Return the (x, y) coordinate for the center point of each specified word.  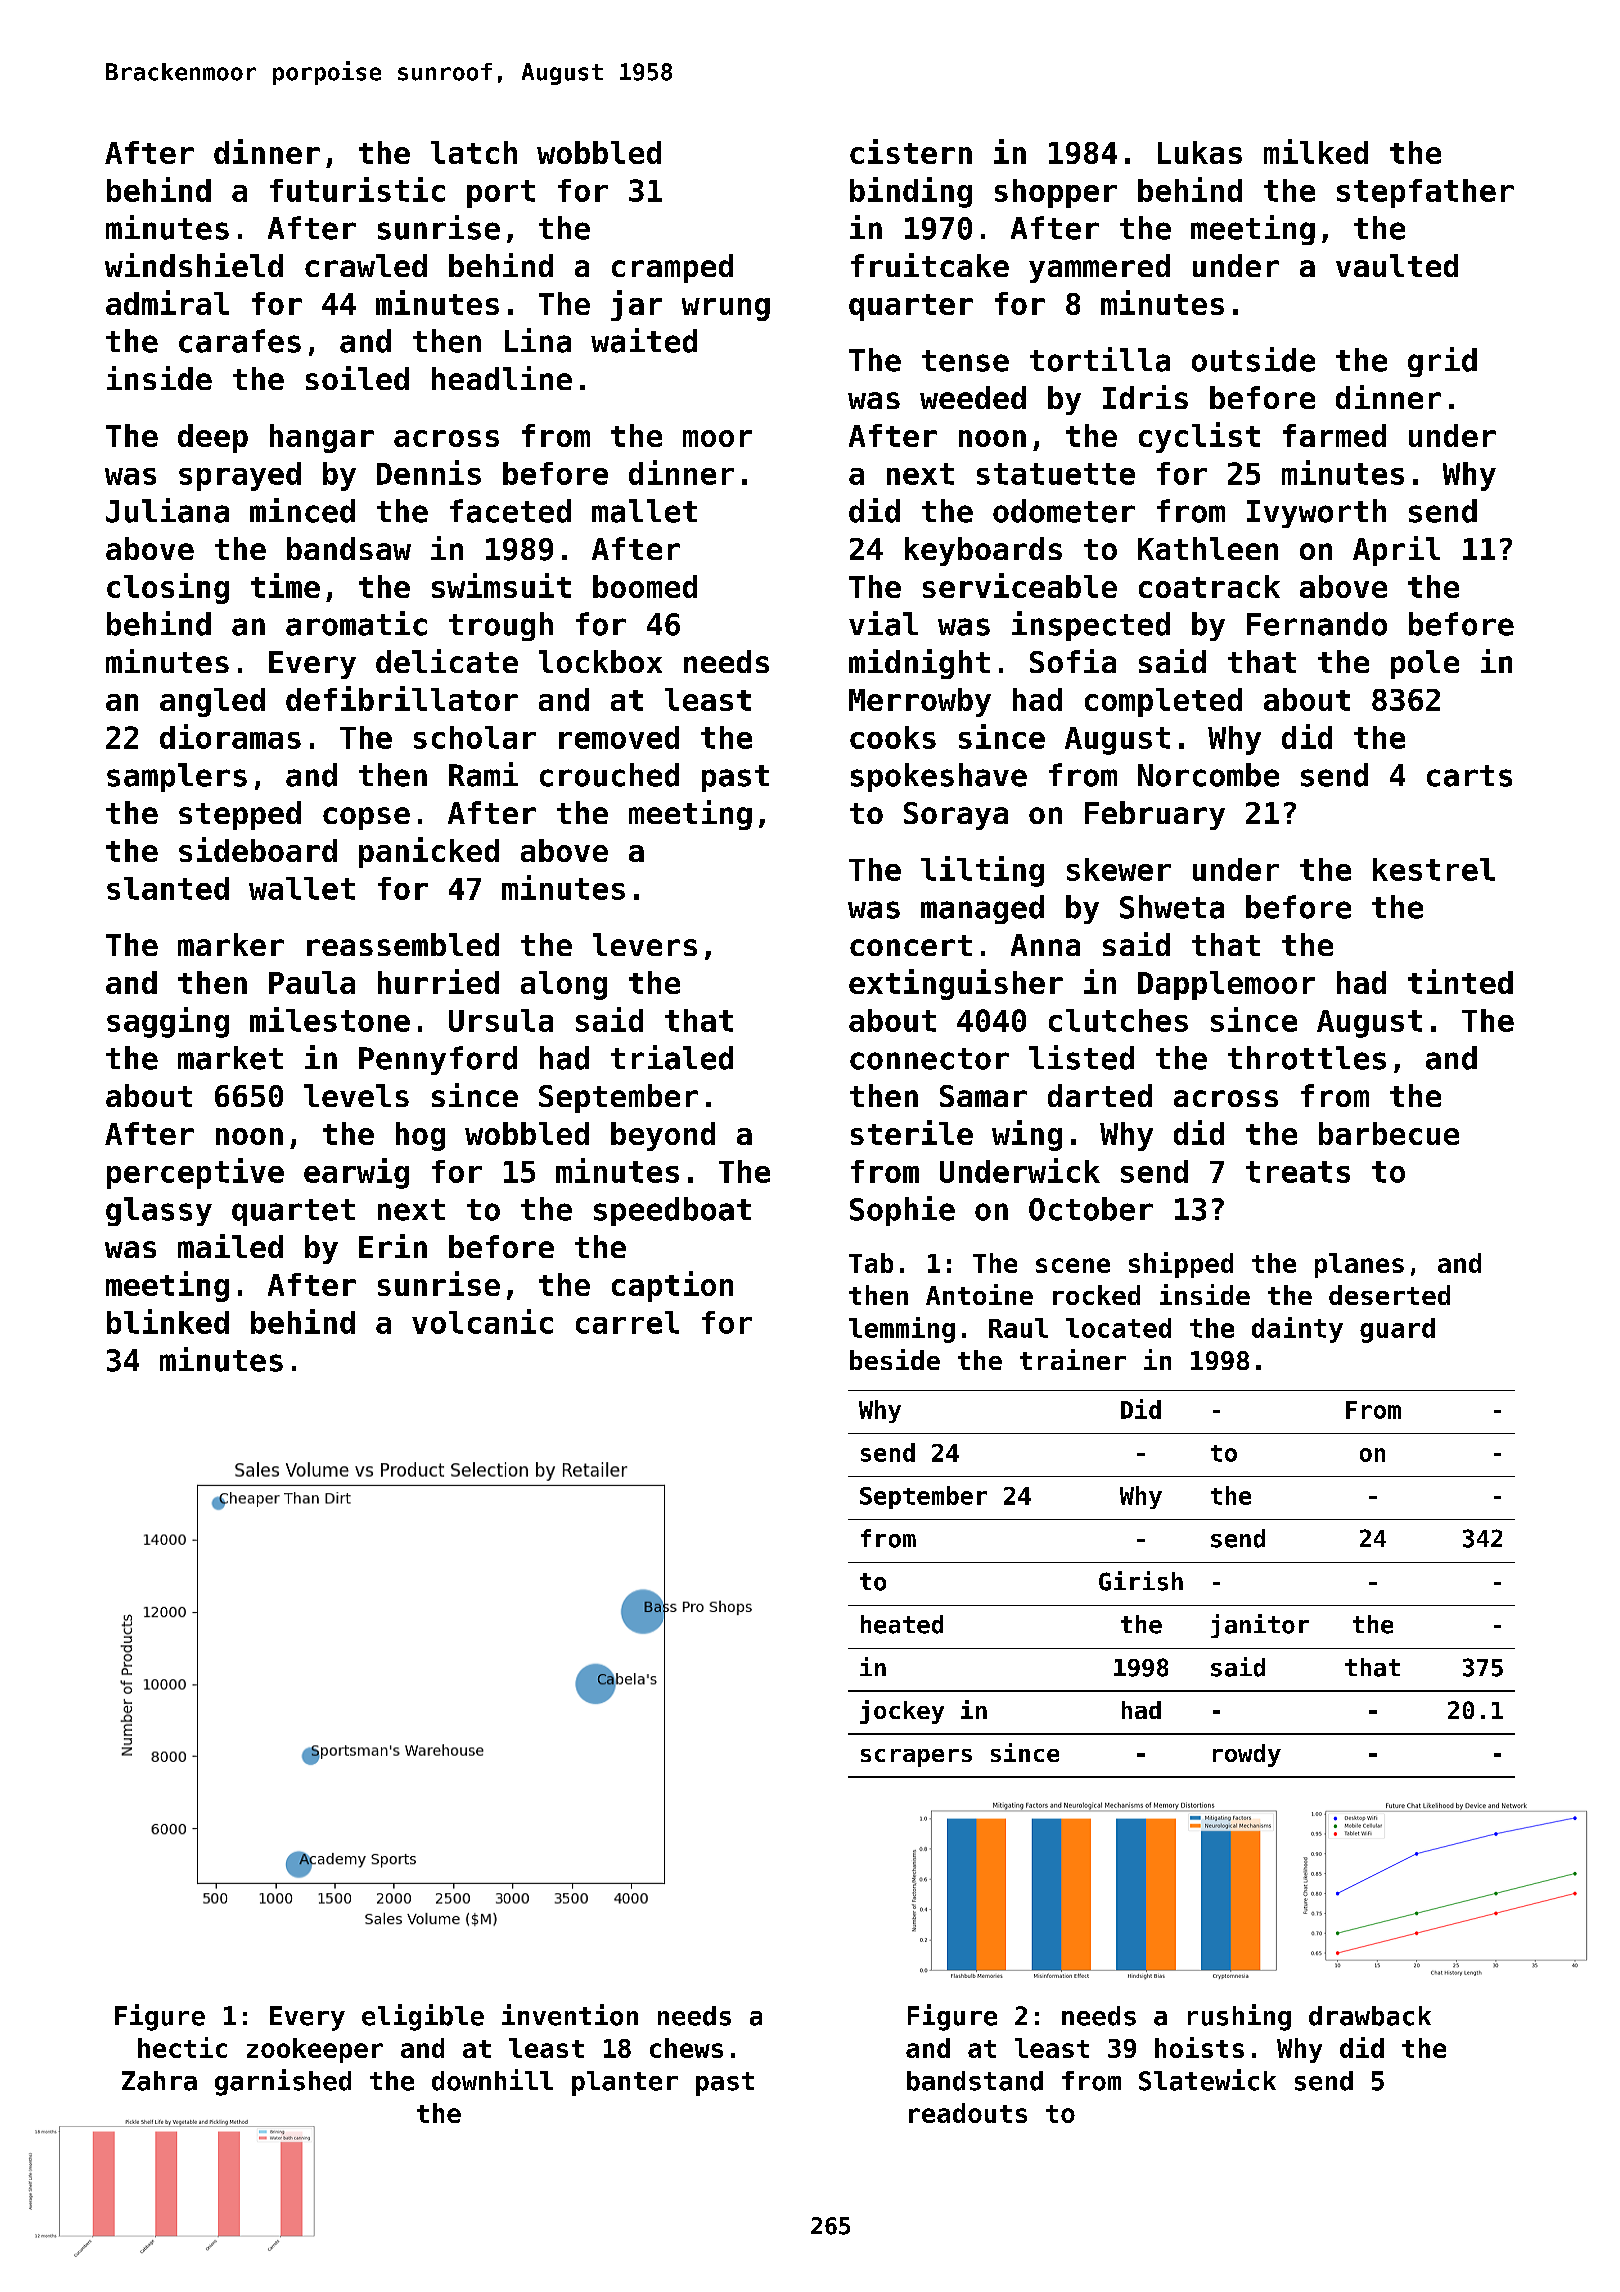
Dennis (429, 472)
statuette (1056, 474)
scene (1073, 1265)
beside (895, 1359)
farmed (1334, 435)
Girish (1141, 1581)
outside (1253, 359)
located (1118, 1328)
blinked (168, 1321)
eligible (423, 2017)
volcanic (482, 1321)
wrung (726, 309)
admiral (167, 302)
